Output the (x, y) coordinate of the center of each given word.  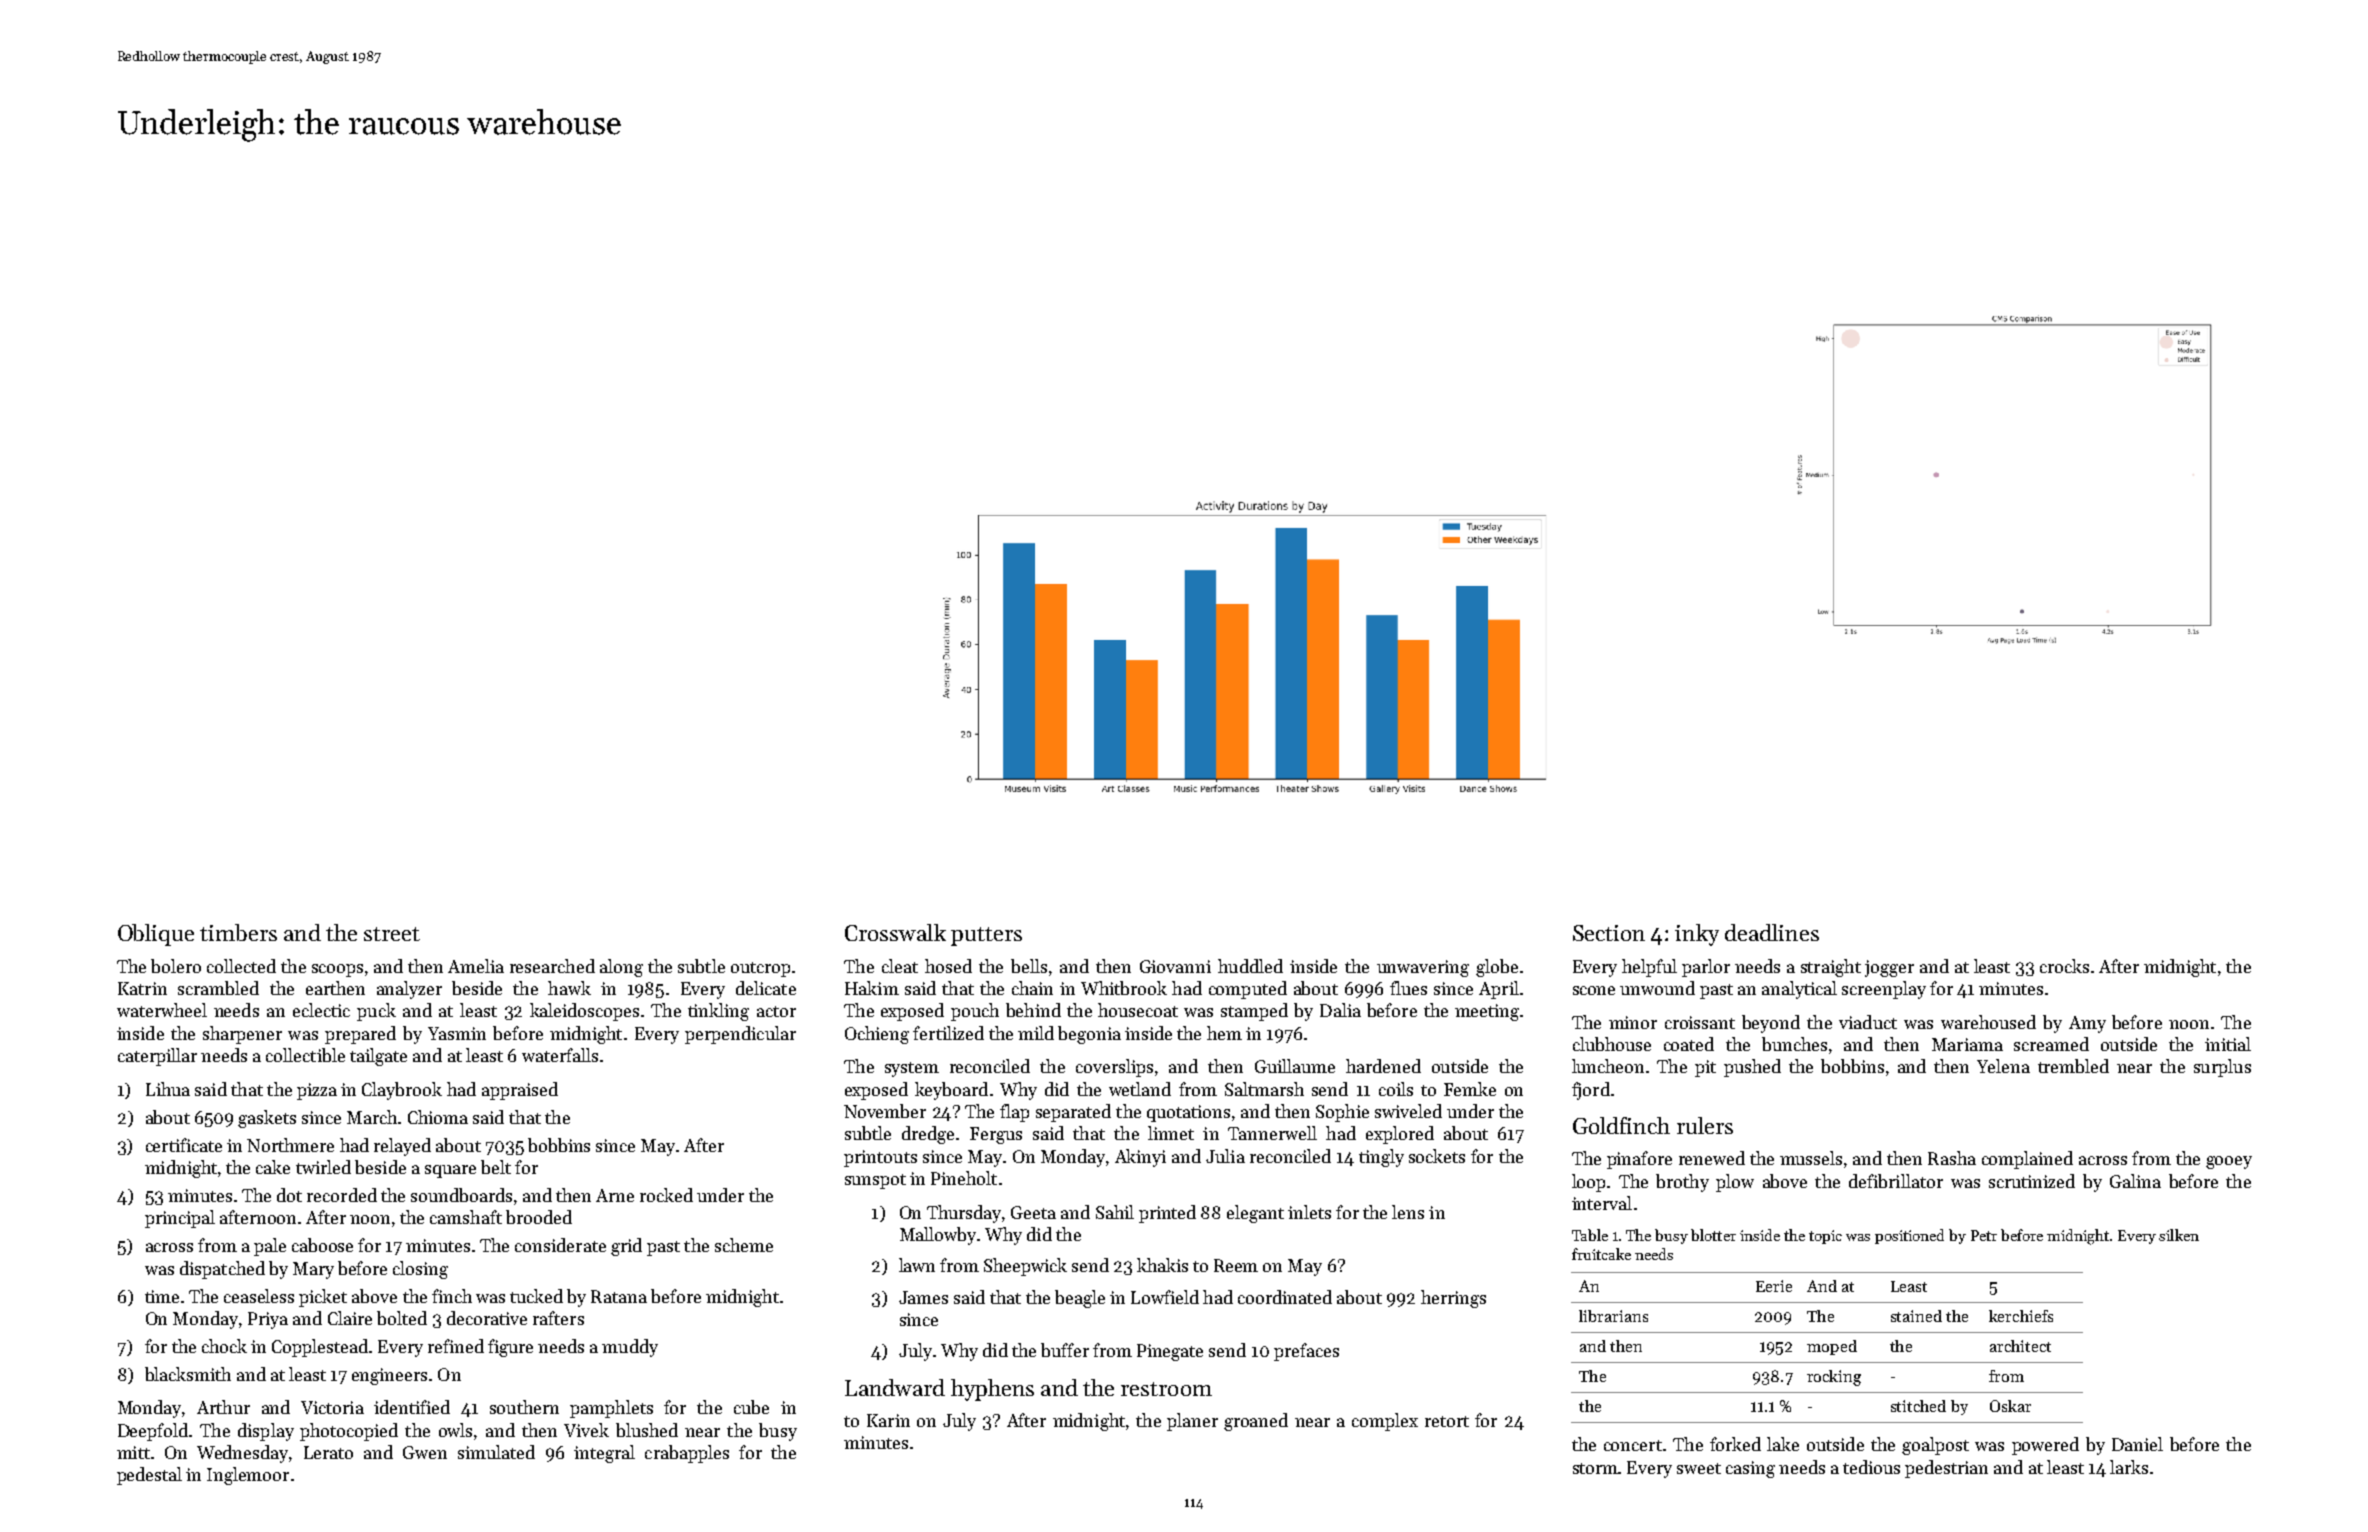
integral (604, 1454)
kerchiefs (2021, 1316)
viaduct (1868, 1022)
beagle (1080, 1299)
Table (1590, 1235)
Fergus (996, 1135)
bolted (402, 1318)
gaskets (267, 1119)
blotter (1713, 1235)
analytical (1799, 990)
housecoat (1138, 1010)
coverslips (1114, 1068)
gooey (2229, 1162)
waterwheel (162, 1010)
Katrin (142, 988)
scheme (744, 1245)
